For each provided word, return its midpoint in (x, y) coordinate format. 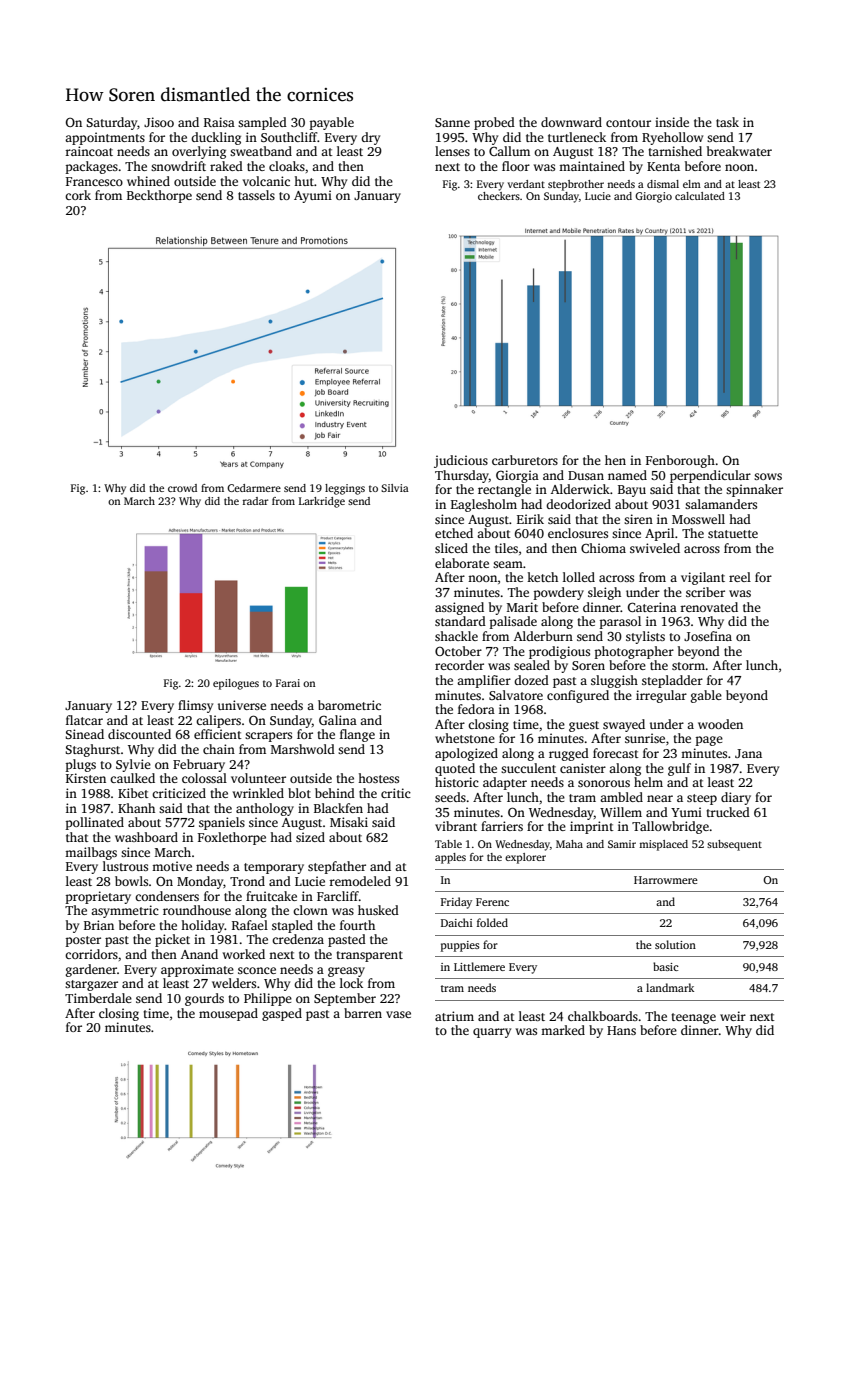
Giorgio (653, 197)
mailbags (91, 853)
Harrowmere (666, 880)
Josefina (708, 636)
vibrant (456, 826)
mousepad (228, 1014)
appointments (105, 138)
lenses (452, 151)
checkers (499, 196)
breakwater (739, 151)
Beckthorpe (159, 196)
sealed (532, 665)
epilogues (236, 684)
